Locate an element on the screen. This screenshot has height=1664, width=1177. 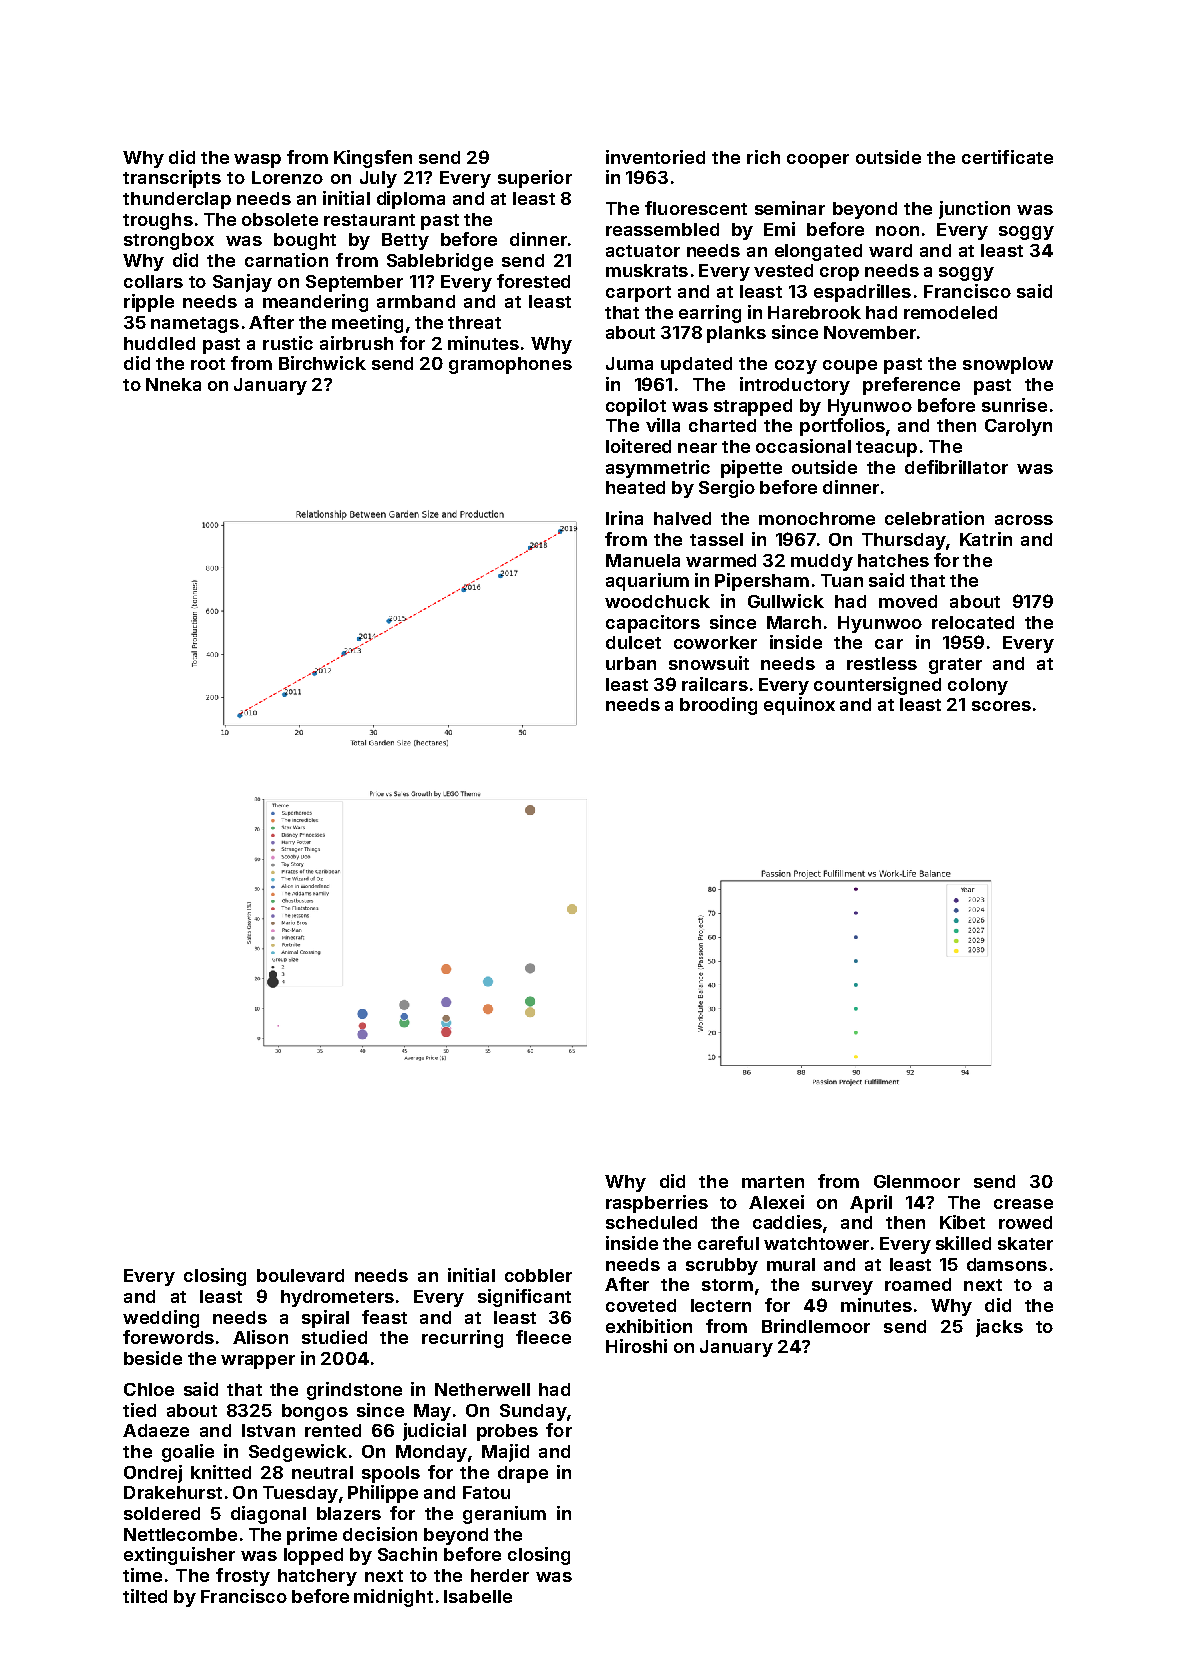
noon is located at coordinates (897, 231).
